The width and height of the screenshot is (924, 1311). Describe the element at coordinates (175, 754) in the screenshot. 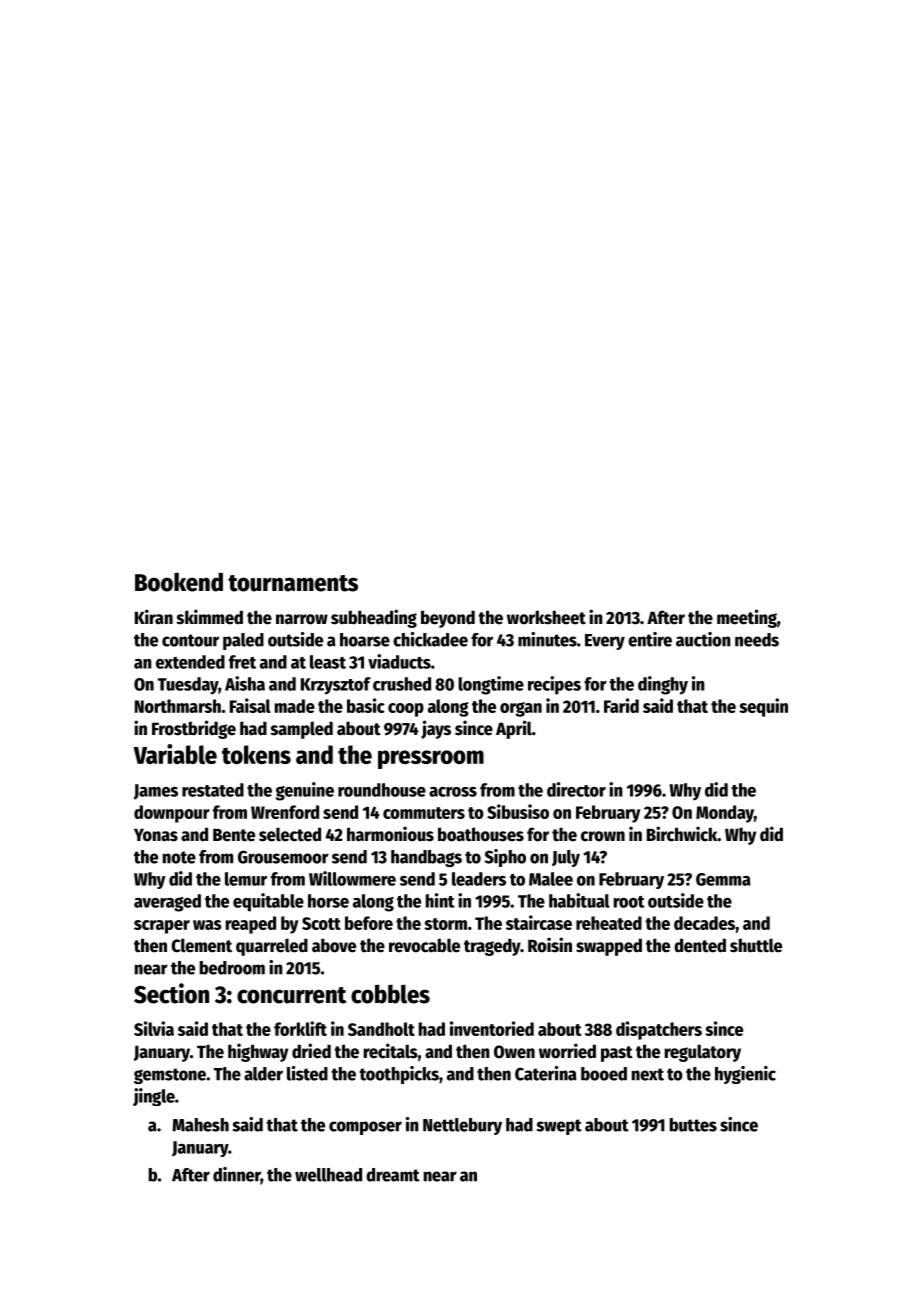

I see `Variable` at that location.
